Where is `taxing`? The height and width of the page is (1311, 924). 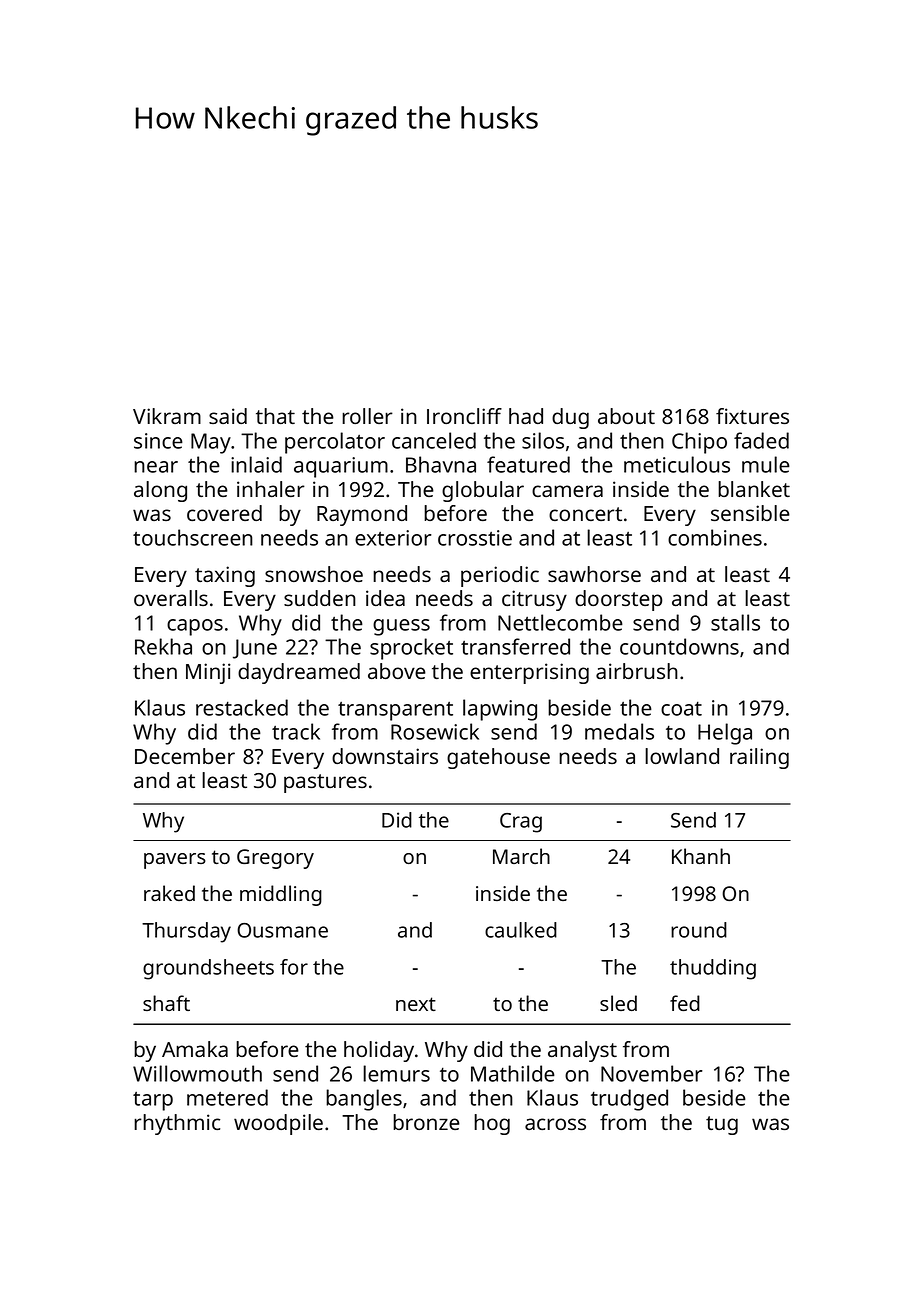
taxing is located at coordinates (225, 576).
